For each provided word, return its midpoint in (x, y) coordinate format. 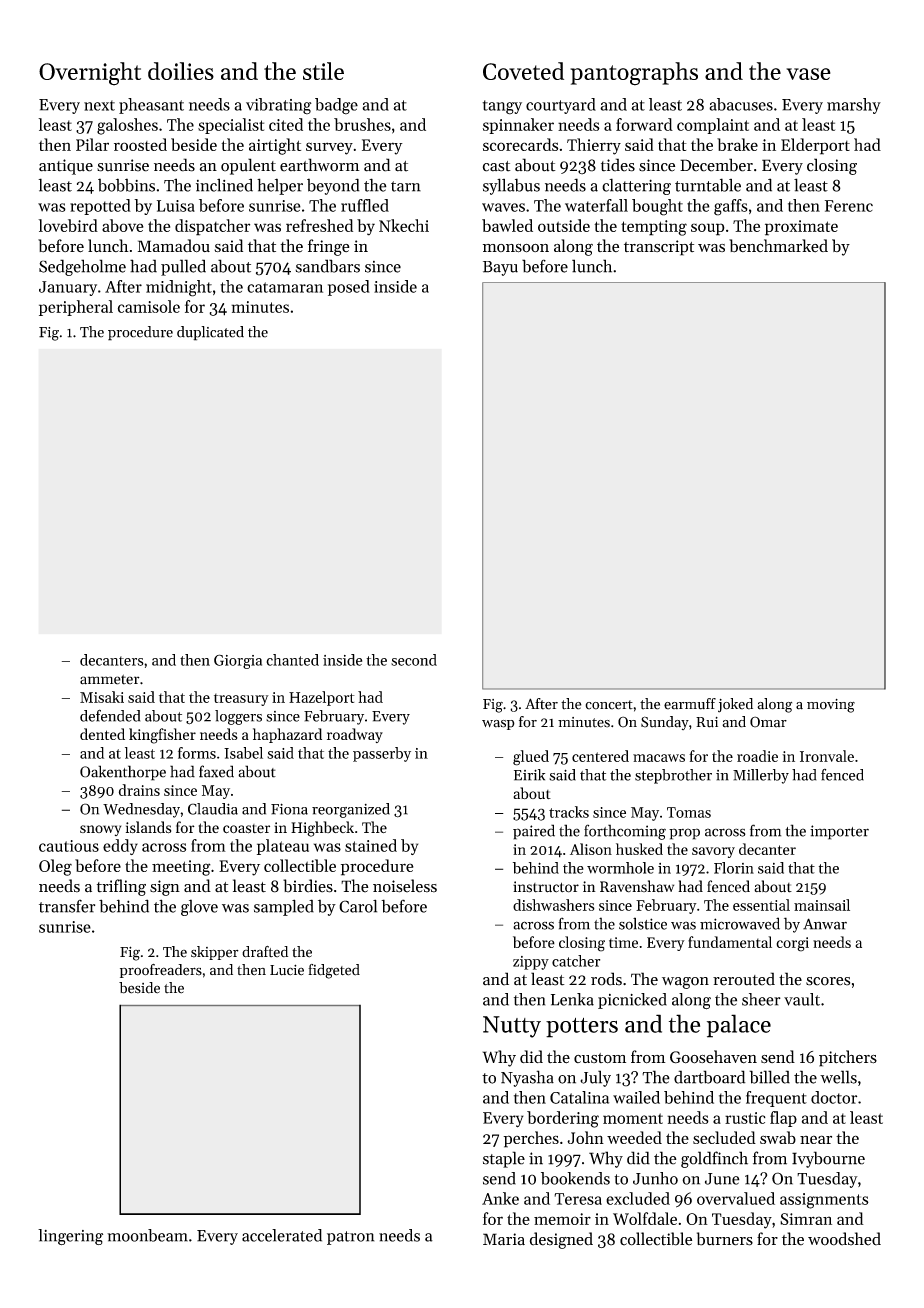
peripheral (76, 308)
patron (350, 1238)
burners (725, 1239)
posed (349, 288)
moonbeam (147, 1235)
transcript (659, 248)
